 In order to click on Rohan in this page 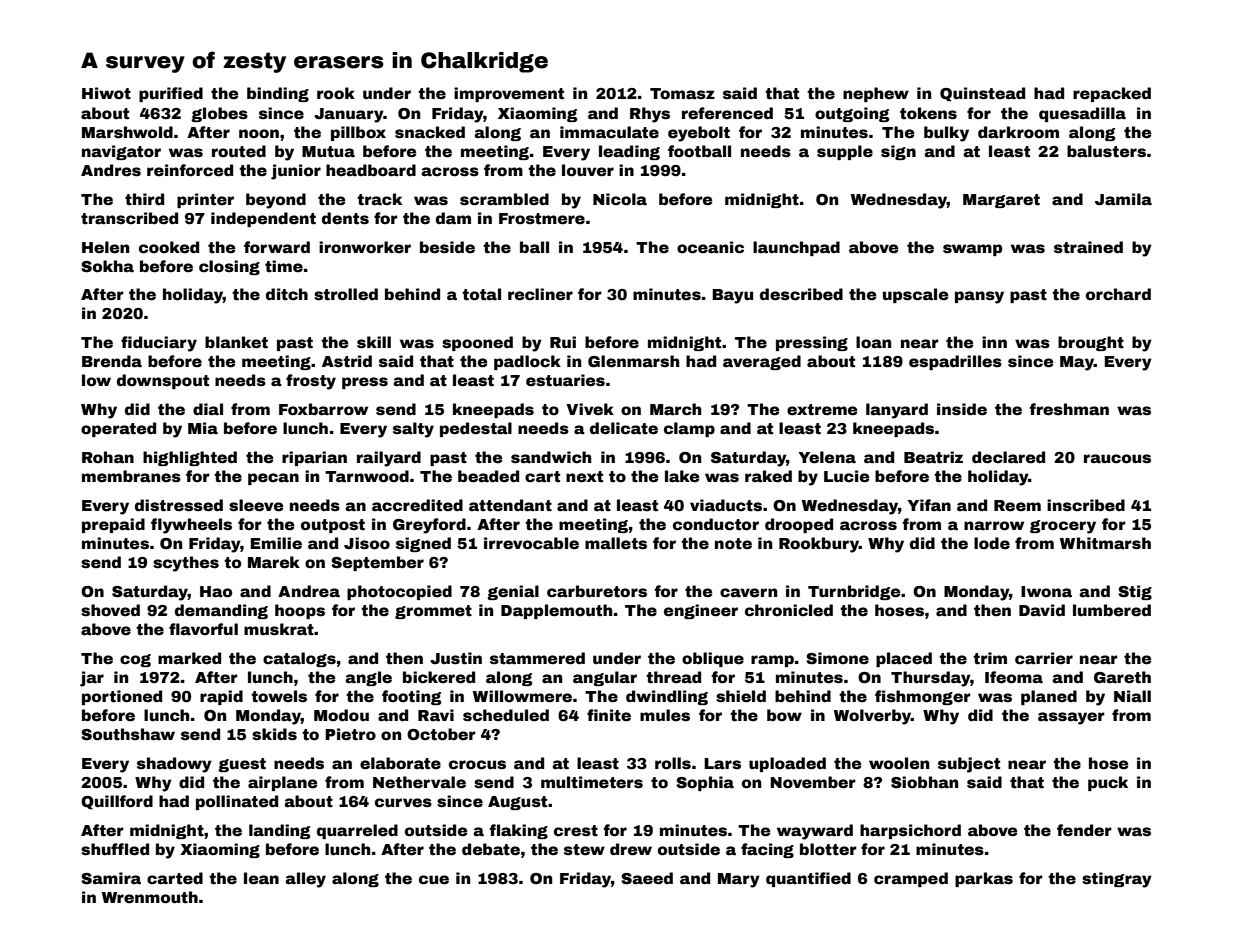, I will do `click(108, 457)`.
